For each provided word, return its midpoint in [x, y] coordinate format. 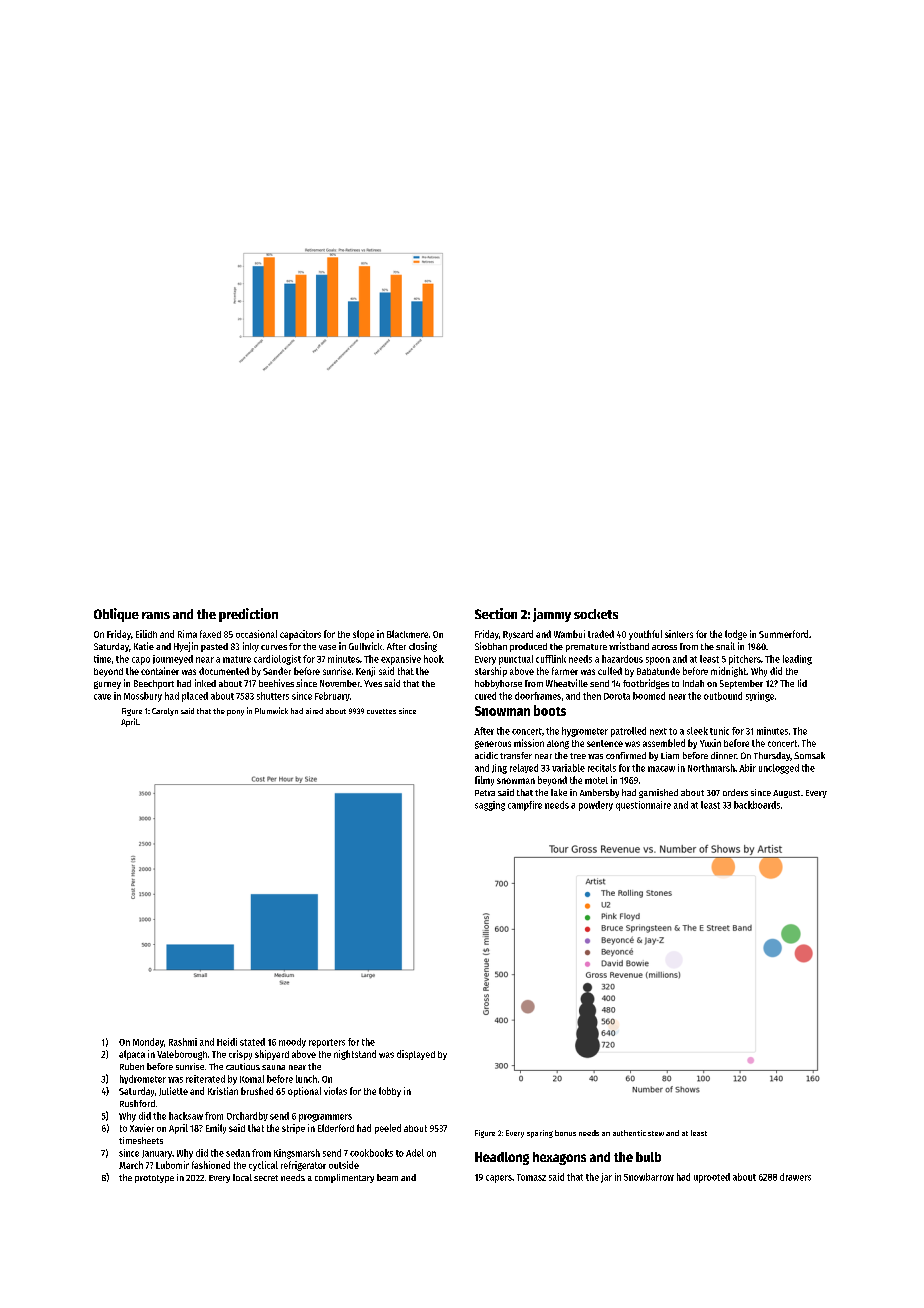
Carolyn [165, 712]
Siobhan [491, 646]
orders [735, 792]
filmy [484, 781]
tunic [719, 731]
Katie [144, 646]
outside [344, 1165]
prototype [154, 1179]
